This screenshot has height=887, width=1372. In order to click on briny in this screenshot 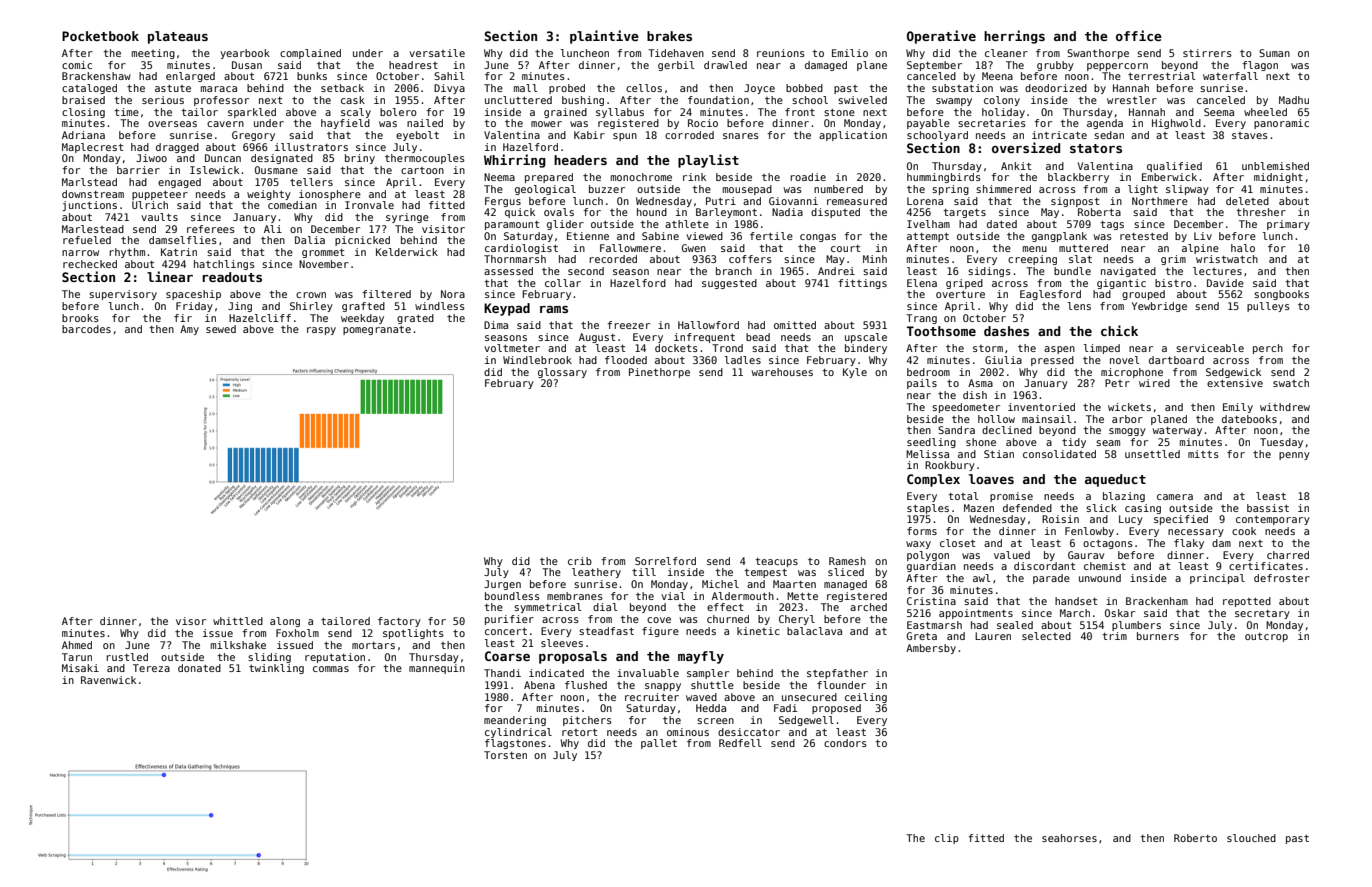, I will do `click(360, 159)`.
